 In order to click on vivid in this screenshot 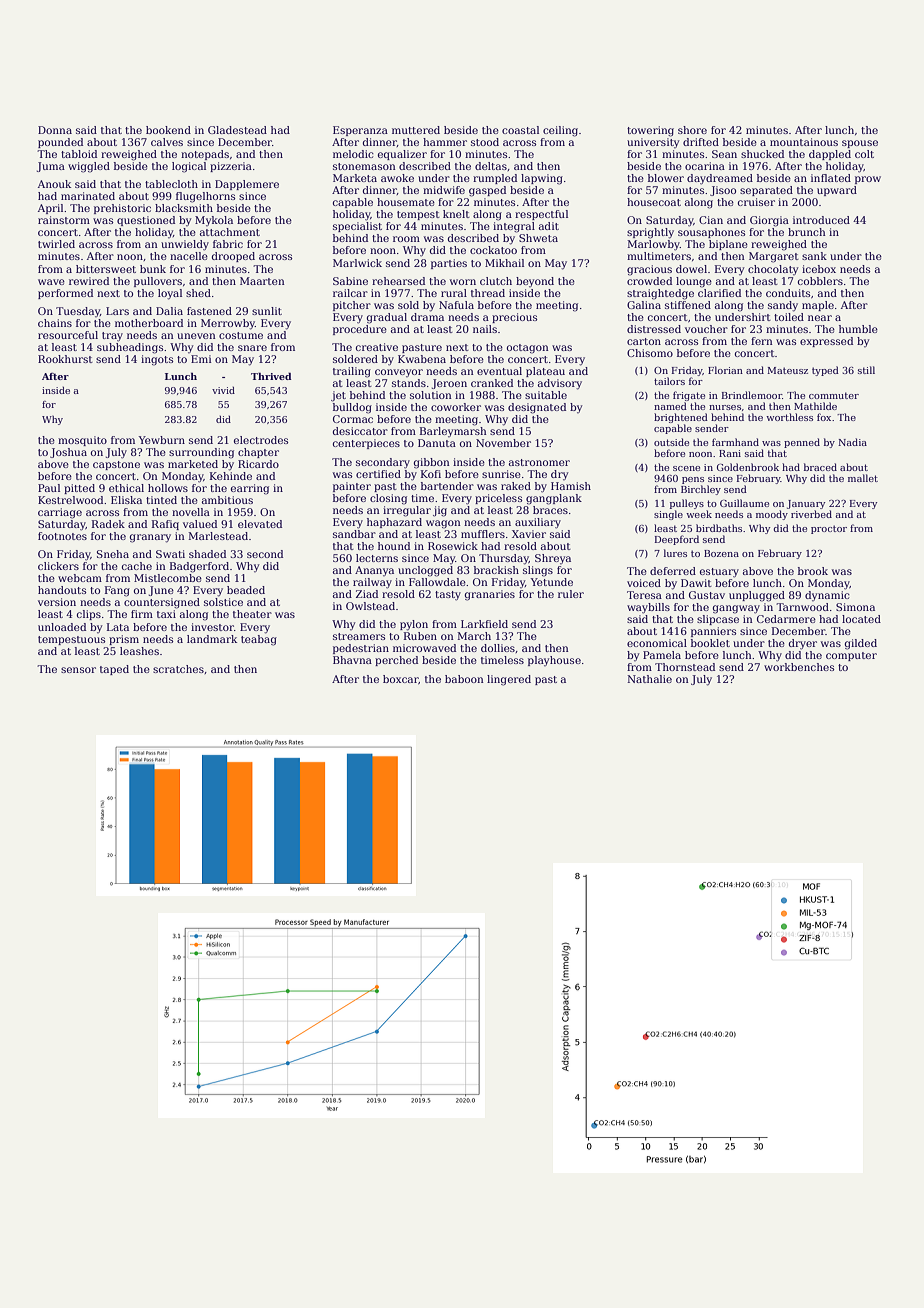, I will do `click(223, 390)`.
